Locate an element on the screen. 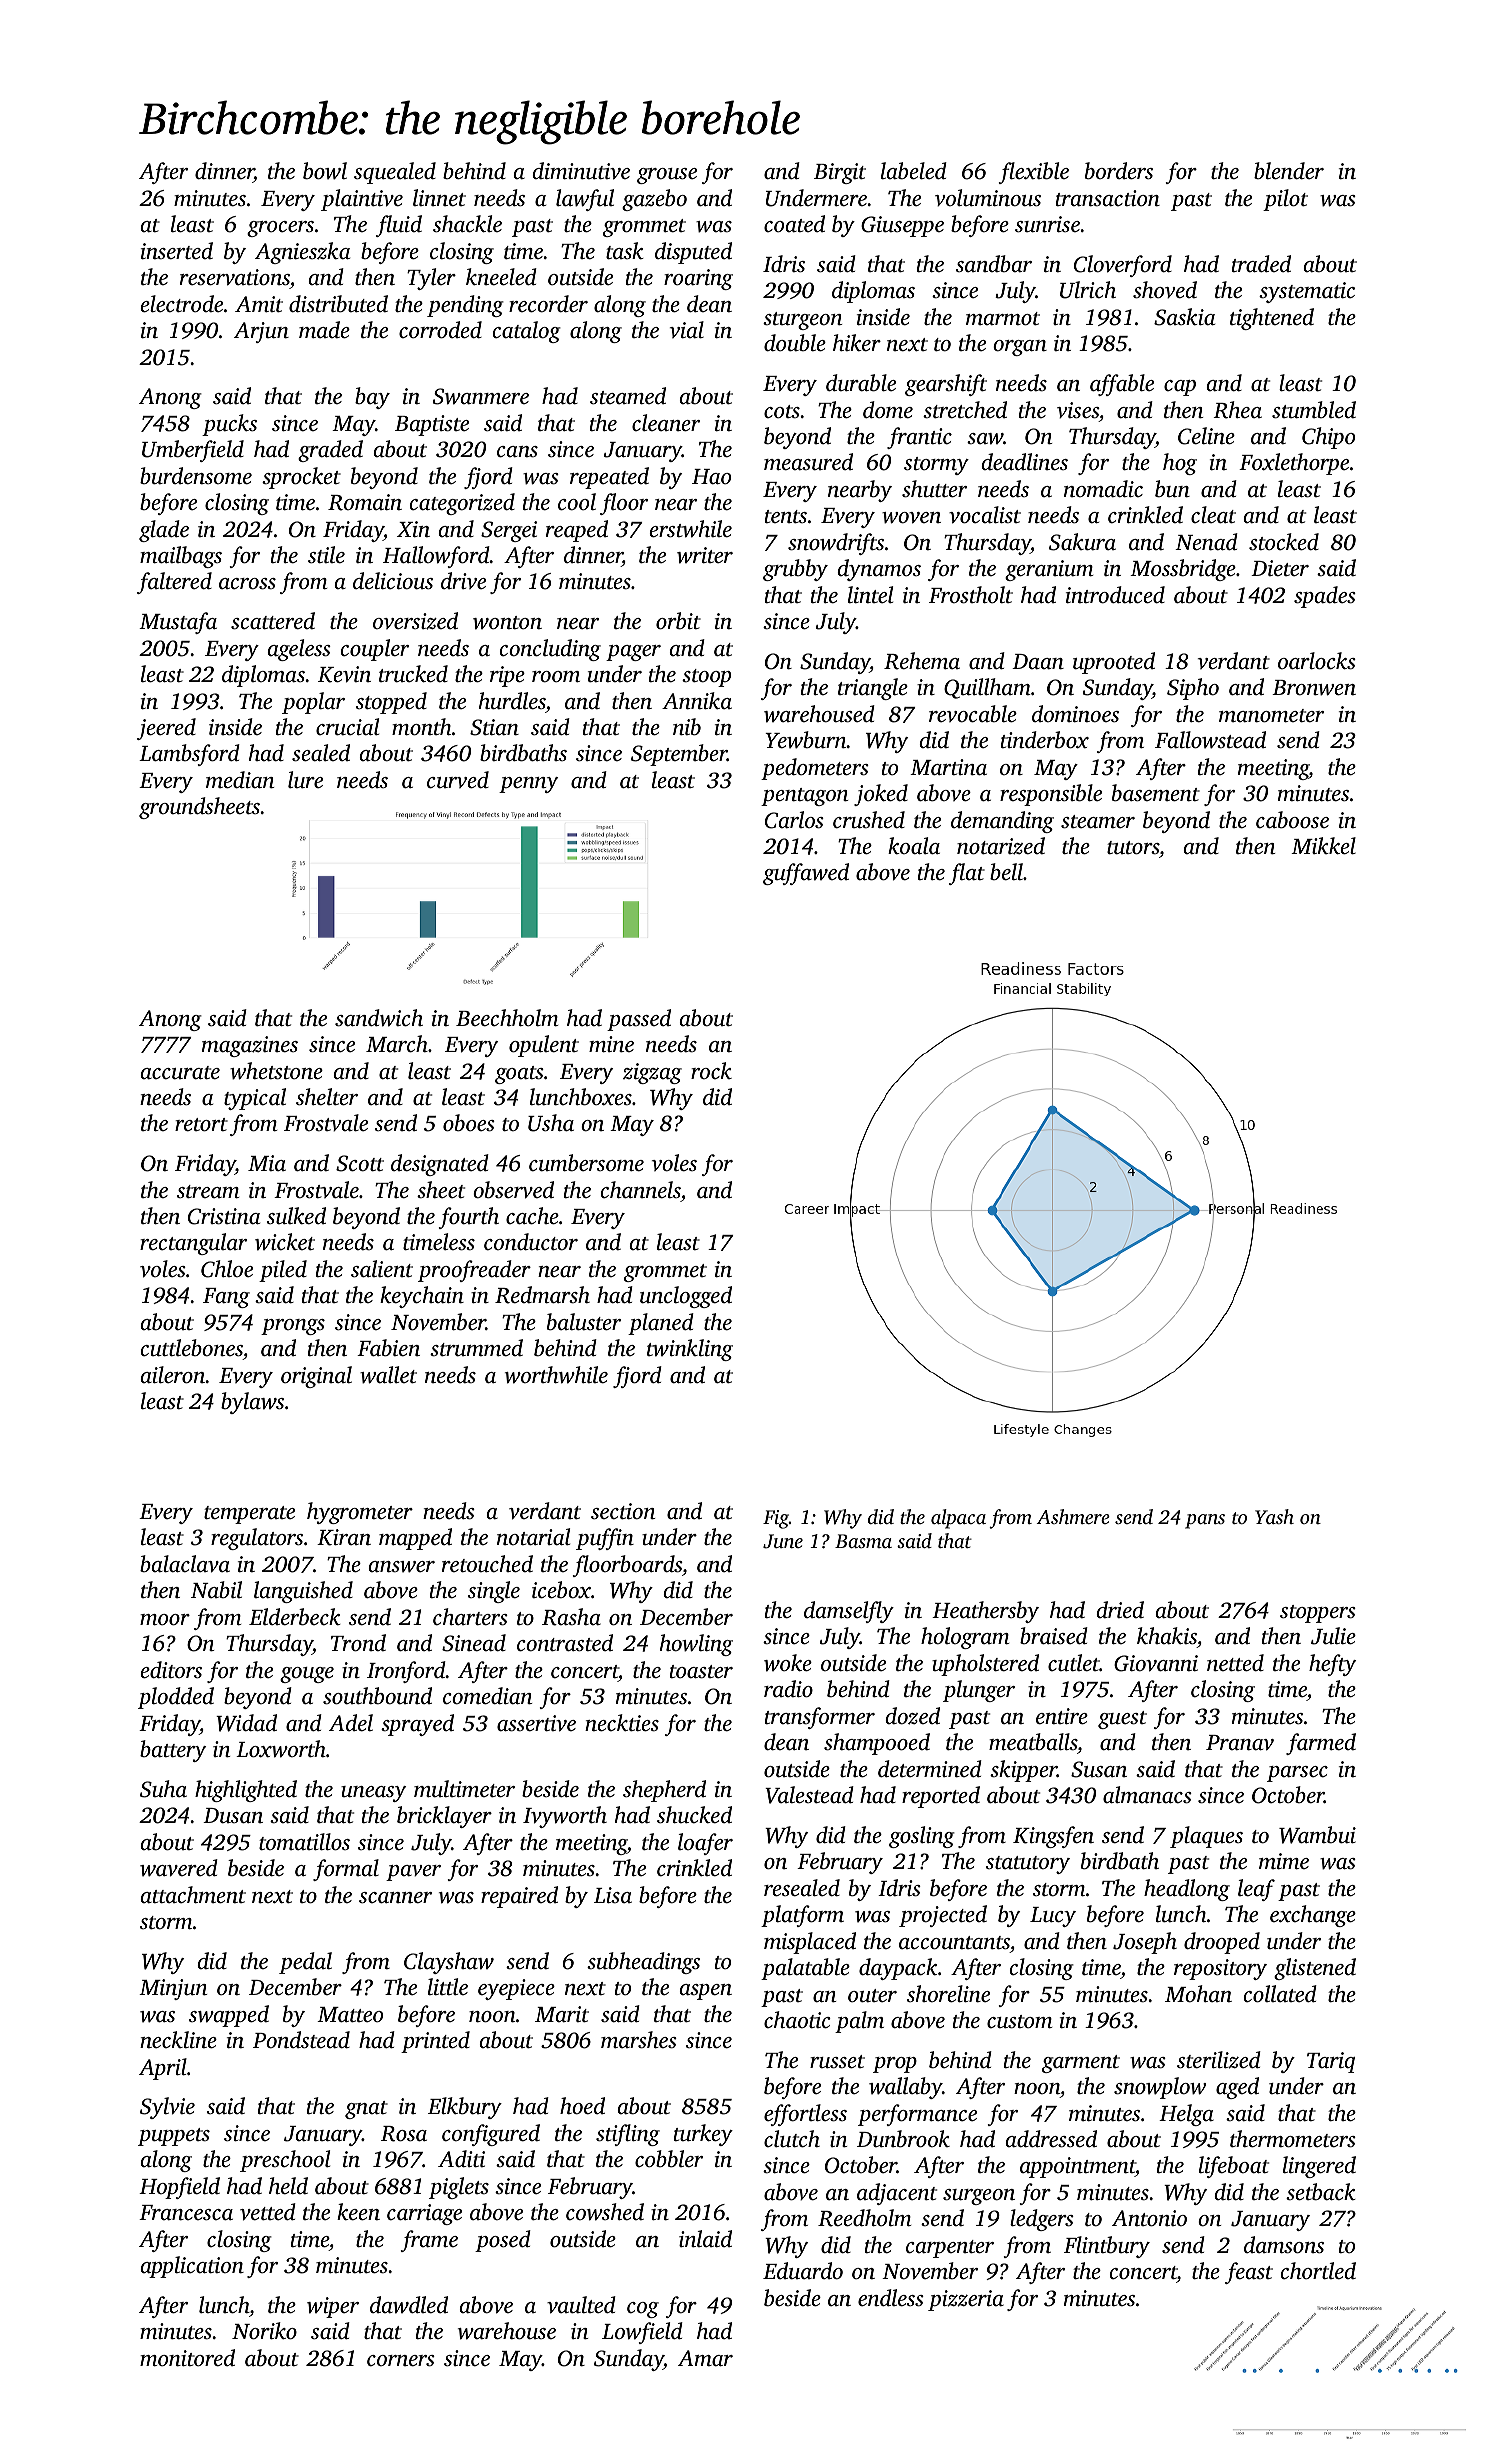  bowl is located at coordinates (325, 171).
